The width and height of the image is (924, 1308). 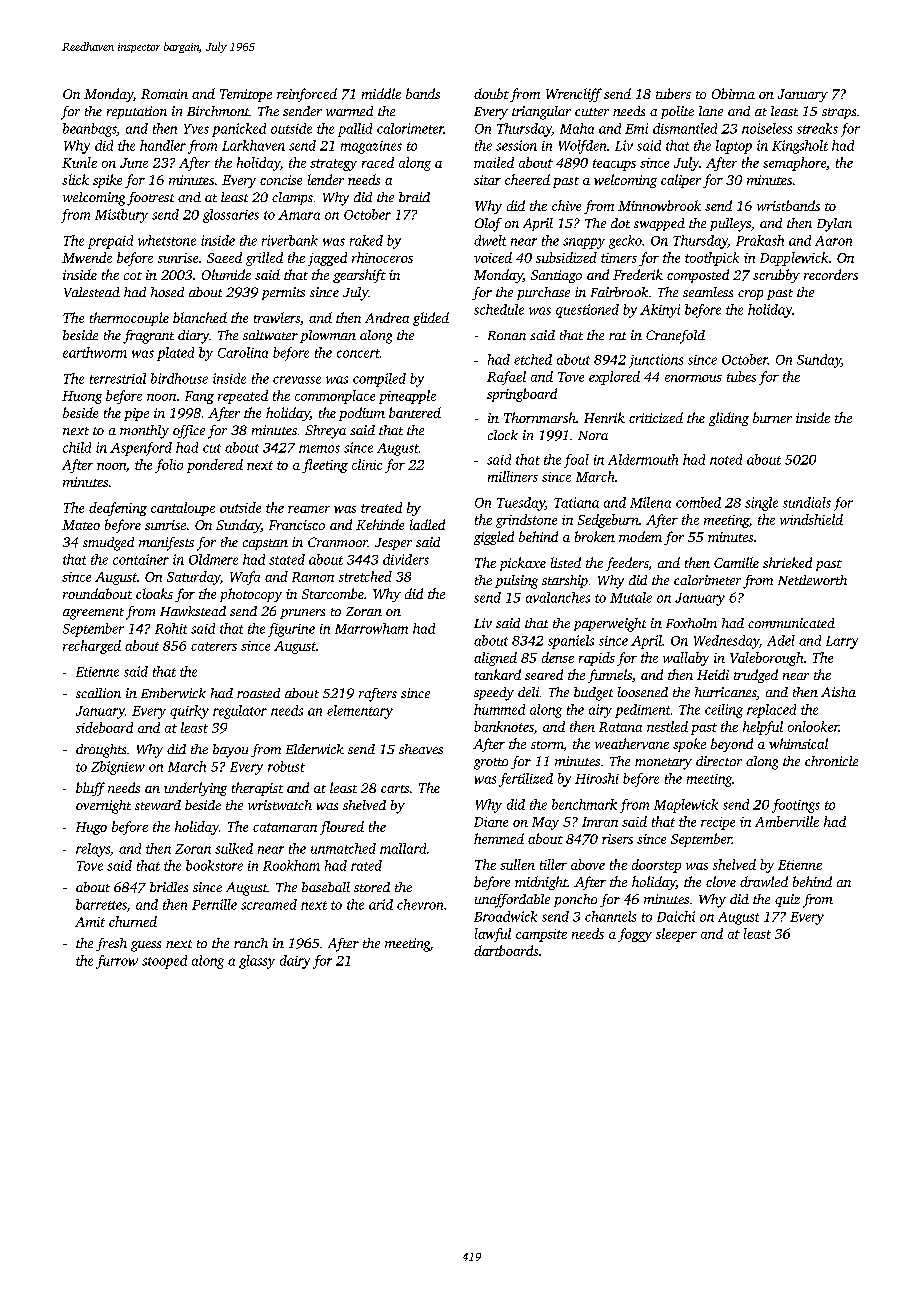 I want to click on magazines, so click(x=371, y=147).
